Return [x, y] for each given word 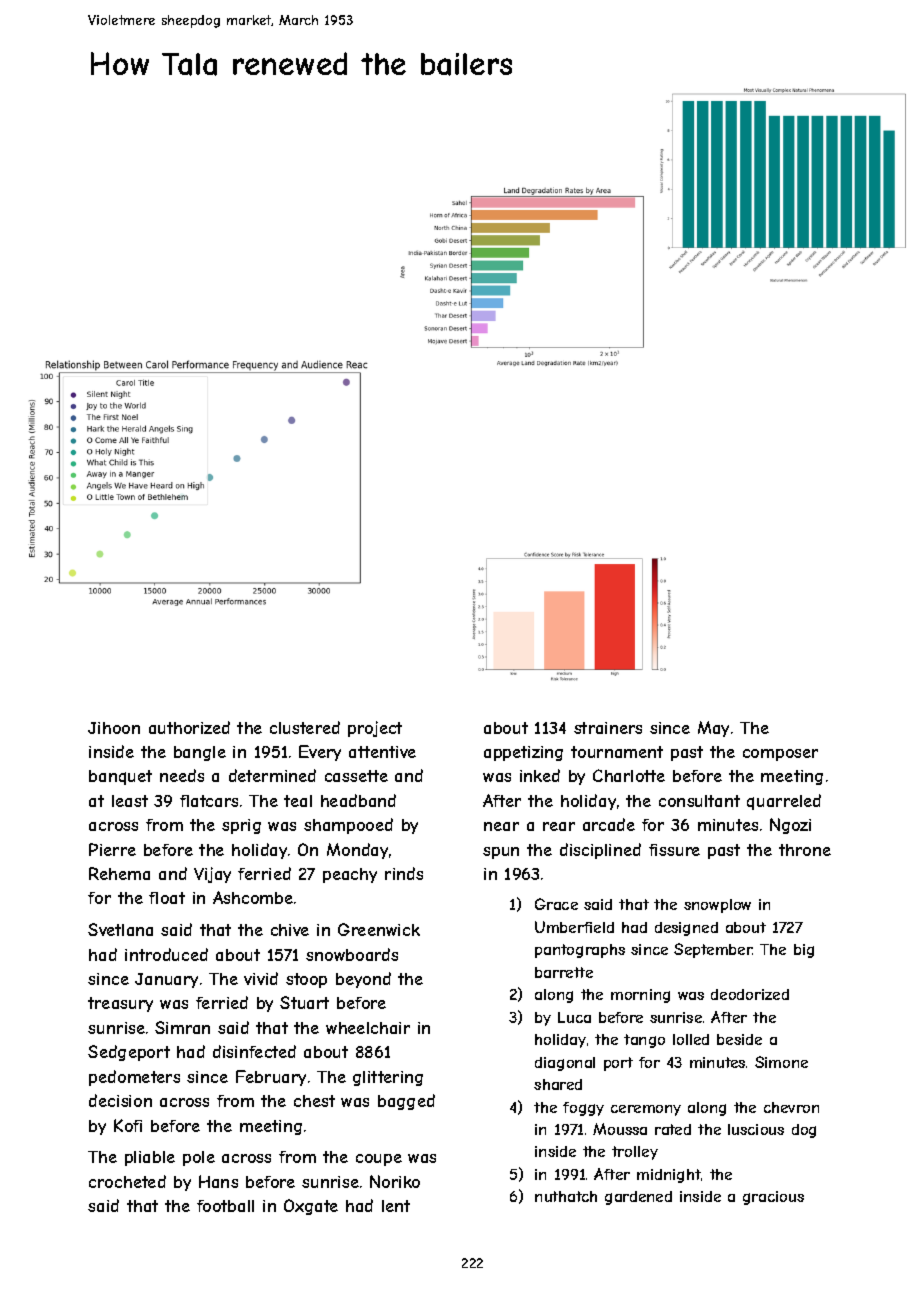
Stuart [304, 1002]
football [225, 1206]
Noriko [395, 1181]
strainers [608, 728]
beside [739, 1039]
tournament [617, 752]
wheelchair [368, 1028]
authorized [189, 727]
